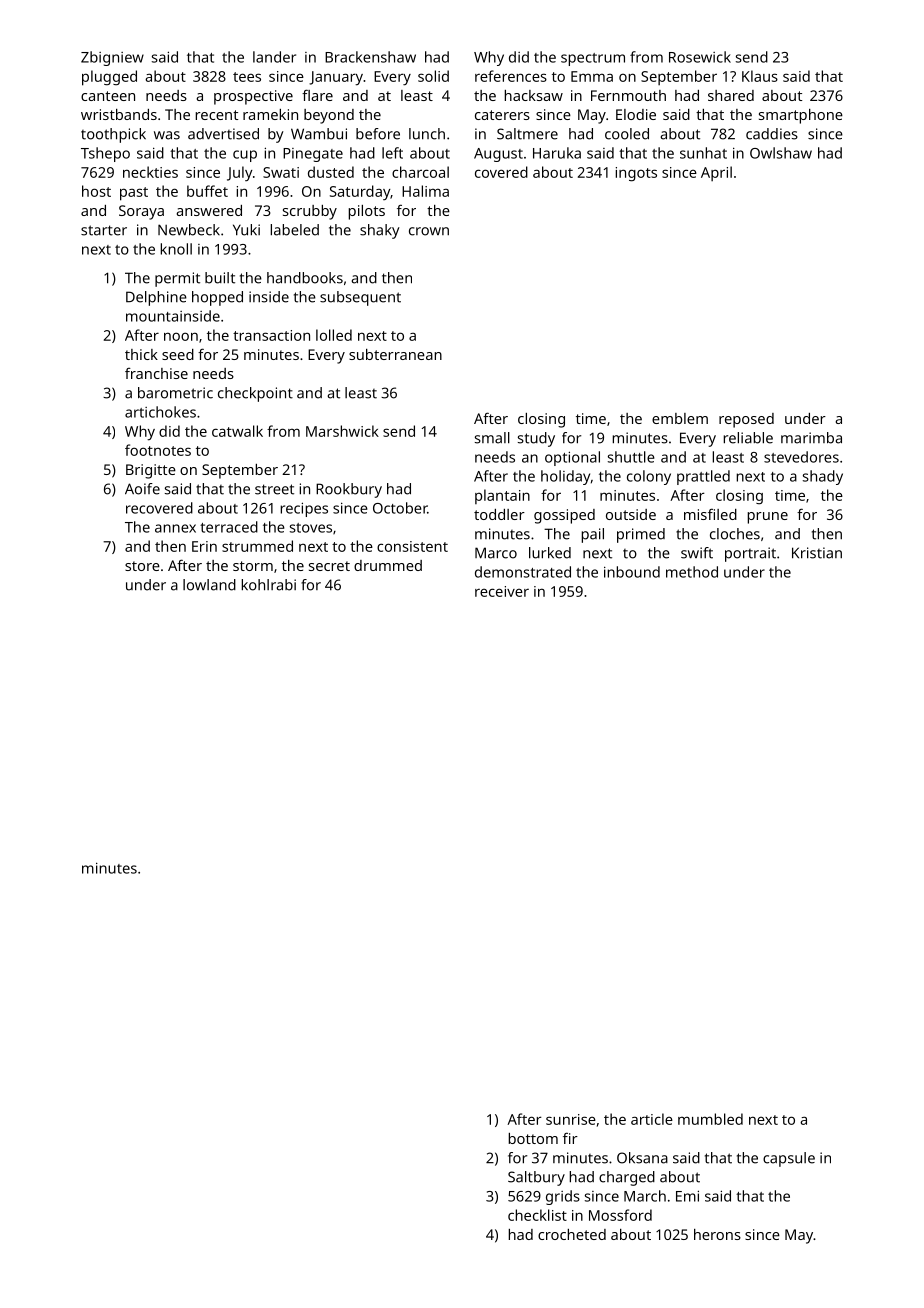 This page has width=924, height=1308. What do you see at coordinates (746, 420) in the page?
I see `reposed` at bounding box center [746, 420].
